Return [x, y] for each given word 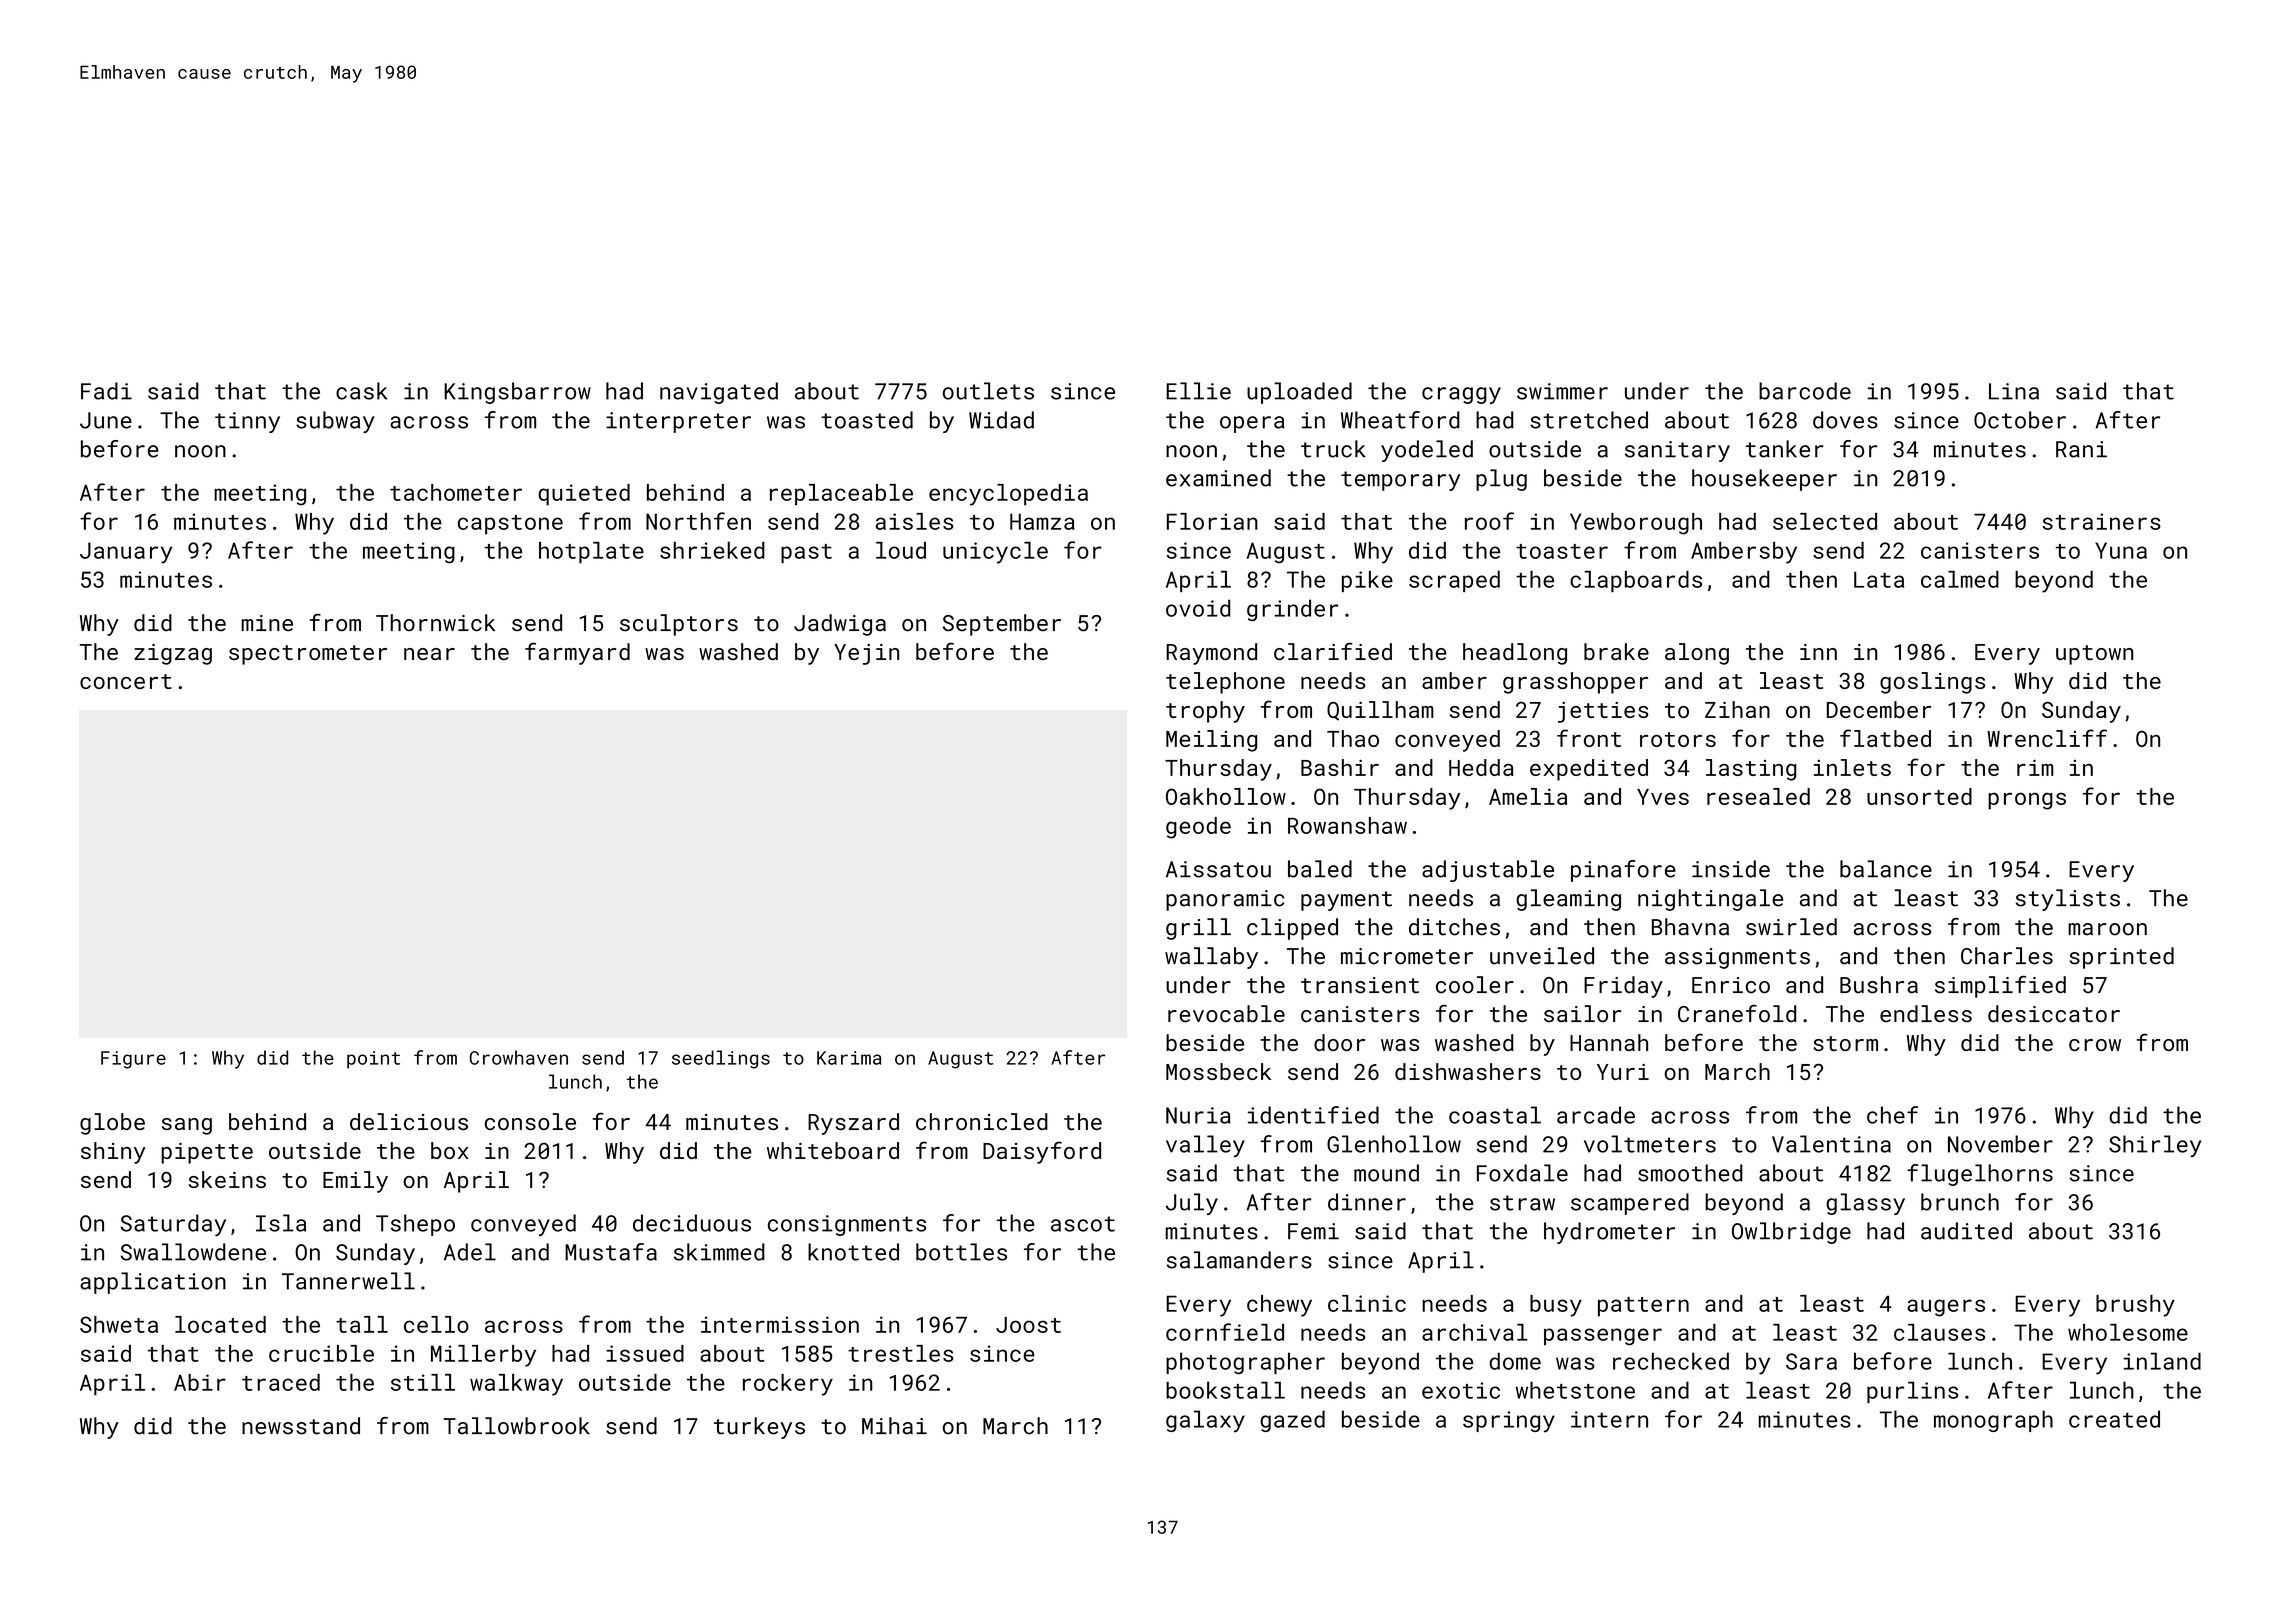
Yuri [1623, 1072]
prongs [2027, 801]
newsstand [301, 1426]
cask [362, 391]
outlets [988, 391]
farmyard [577, 653]
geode [1198, 828]
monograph [1993, 1421]
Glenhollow [1394, 1144]
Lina [2014, 391]
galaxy [1205, 1421]
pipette [207, 1153]
